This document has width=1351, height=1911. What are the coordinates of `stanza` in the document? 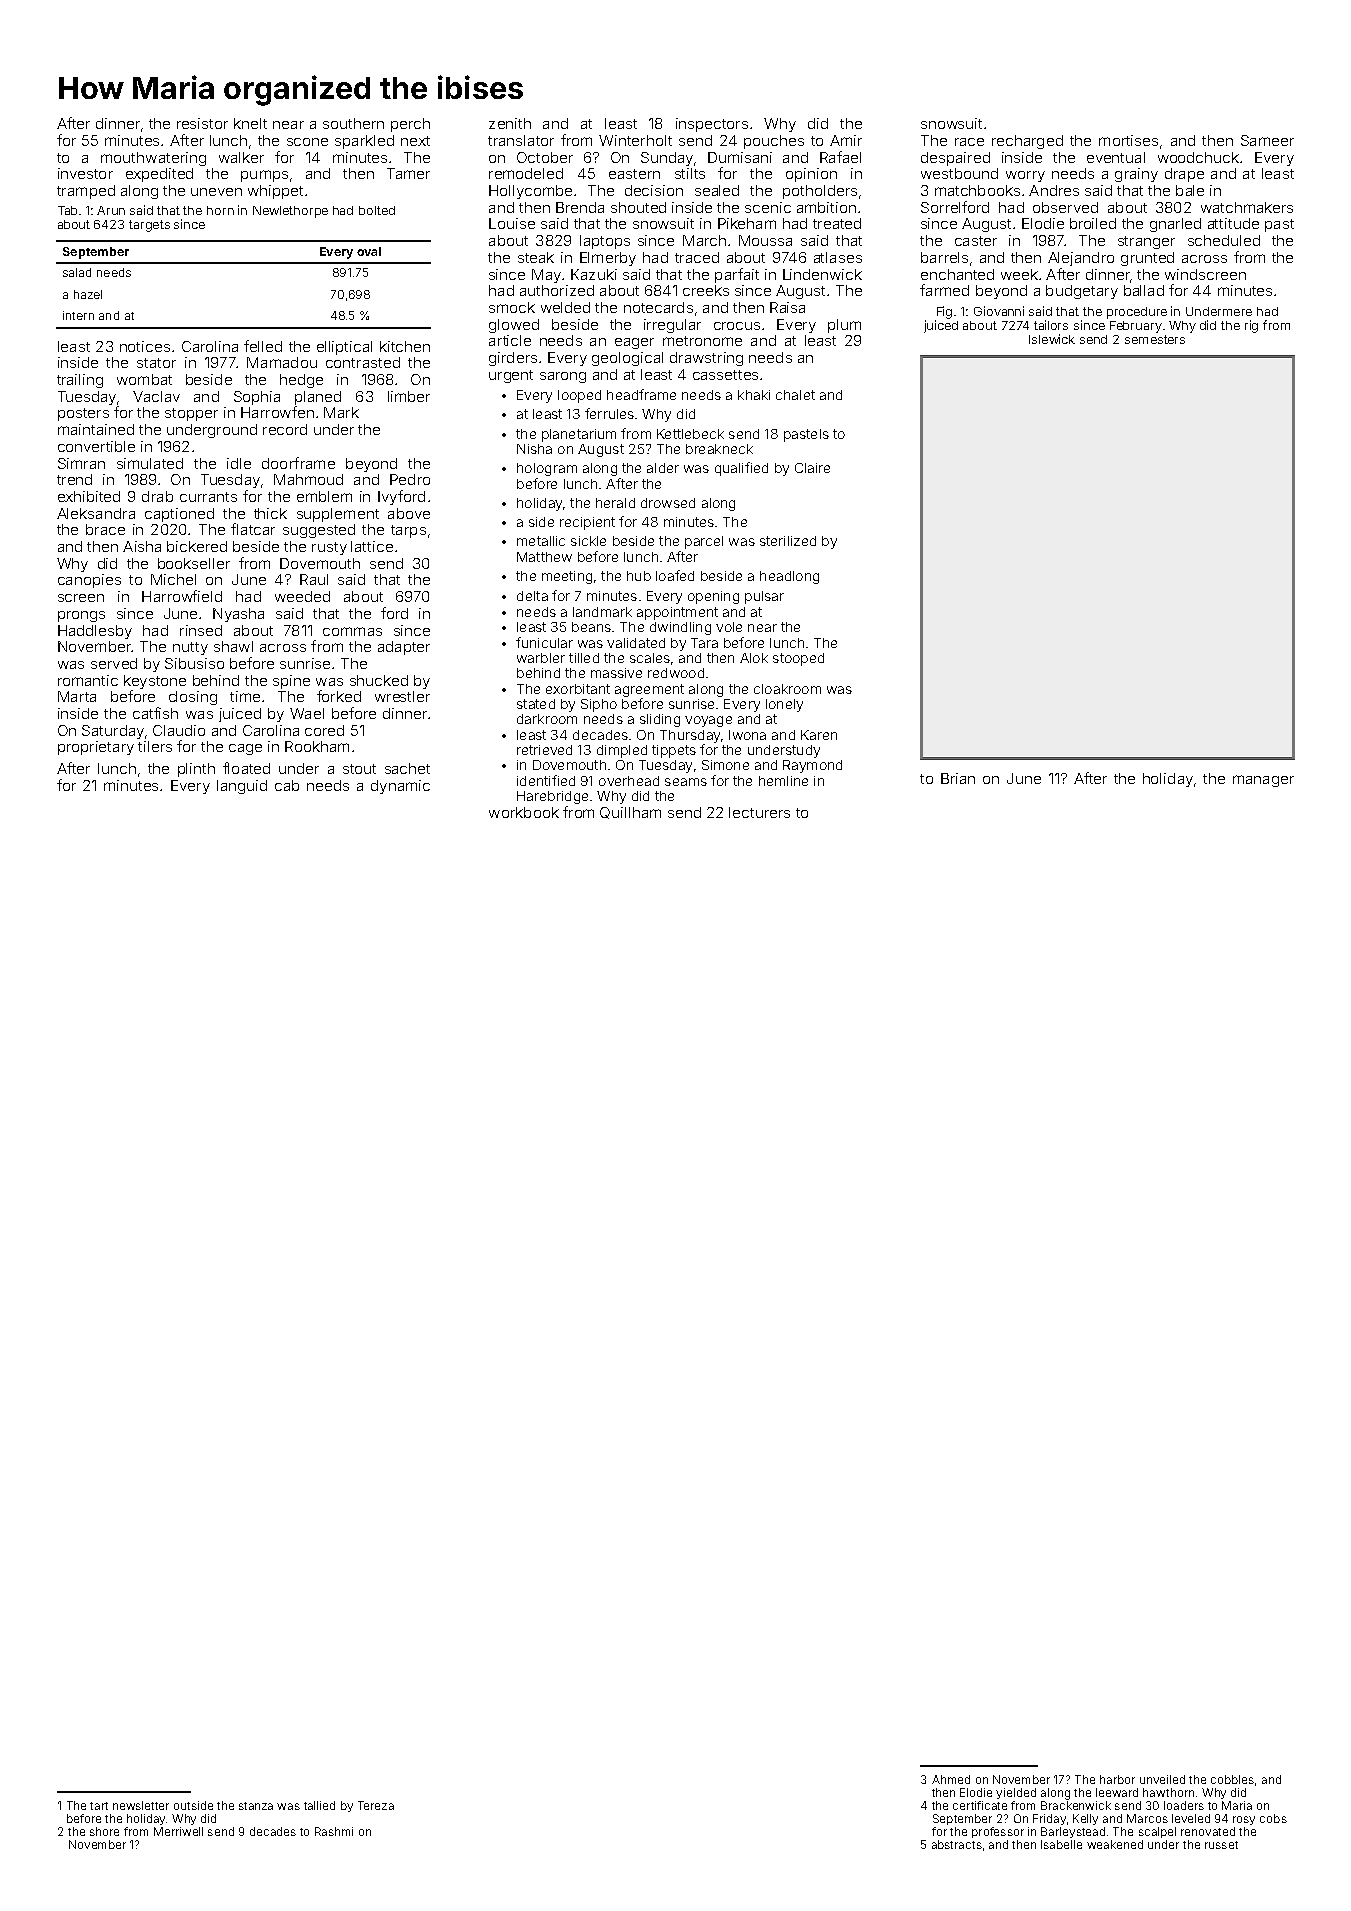 It's located at (256, 1806).
